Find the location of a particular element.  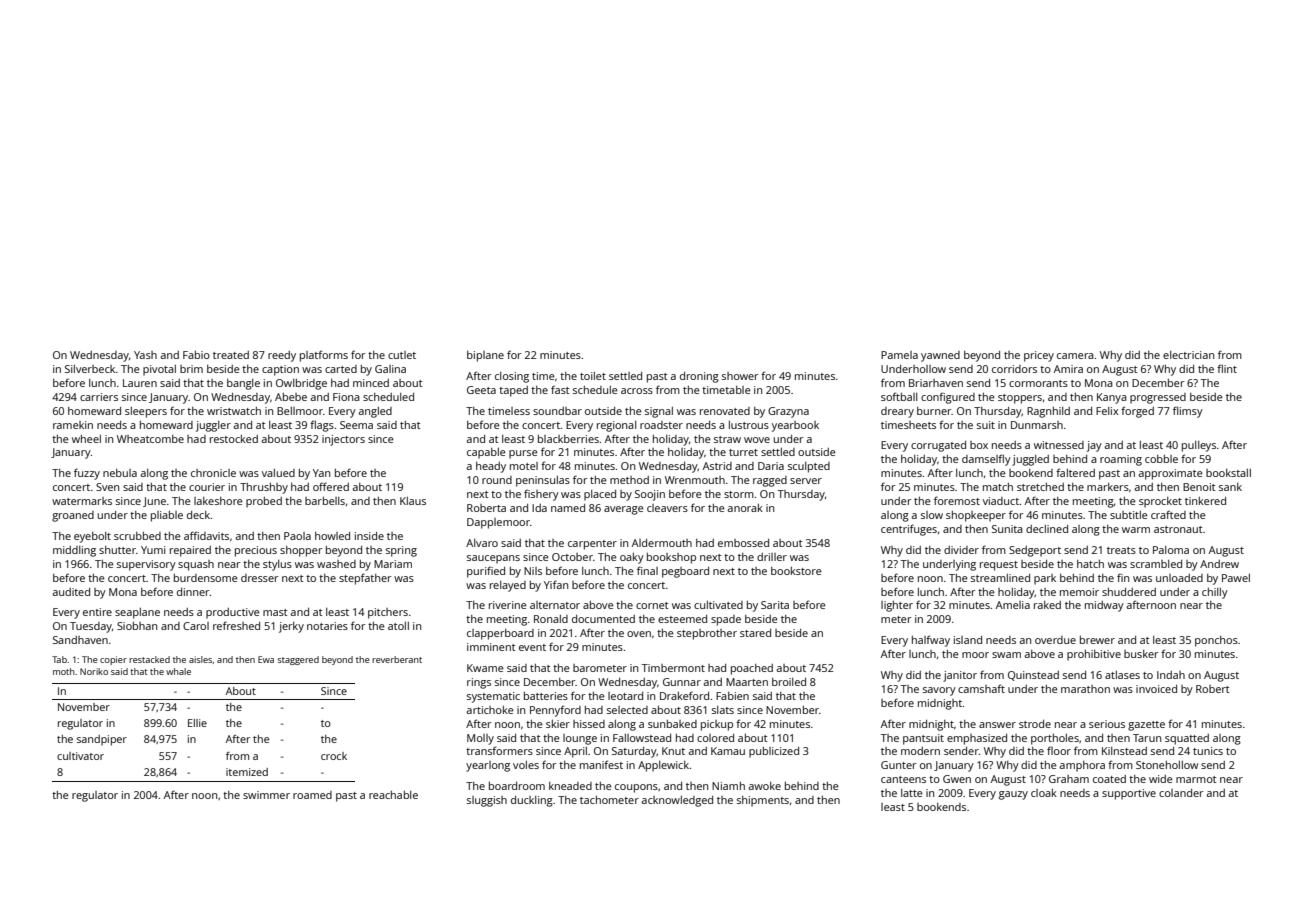

ponchos is located at coordinates (1216, 641).
